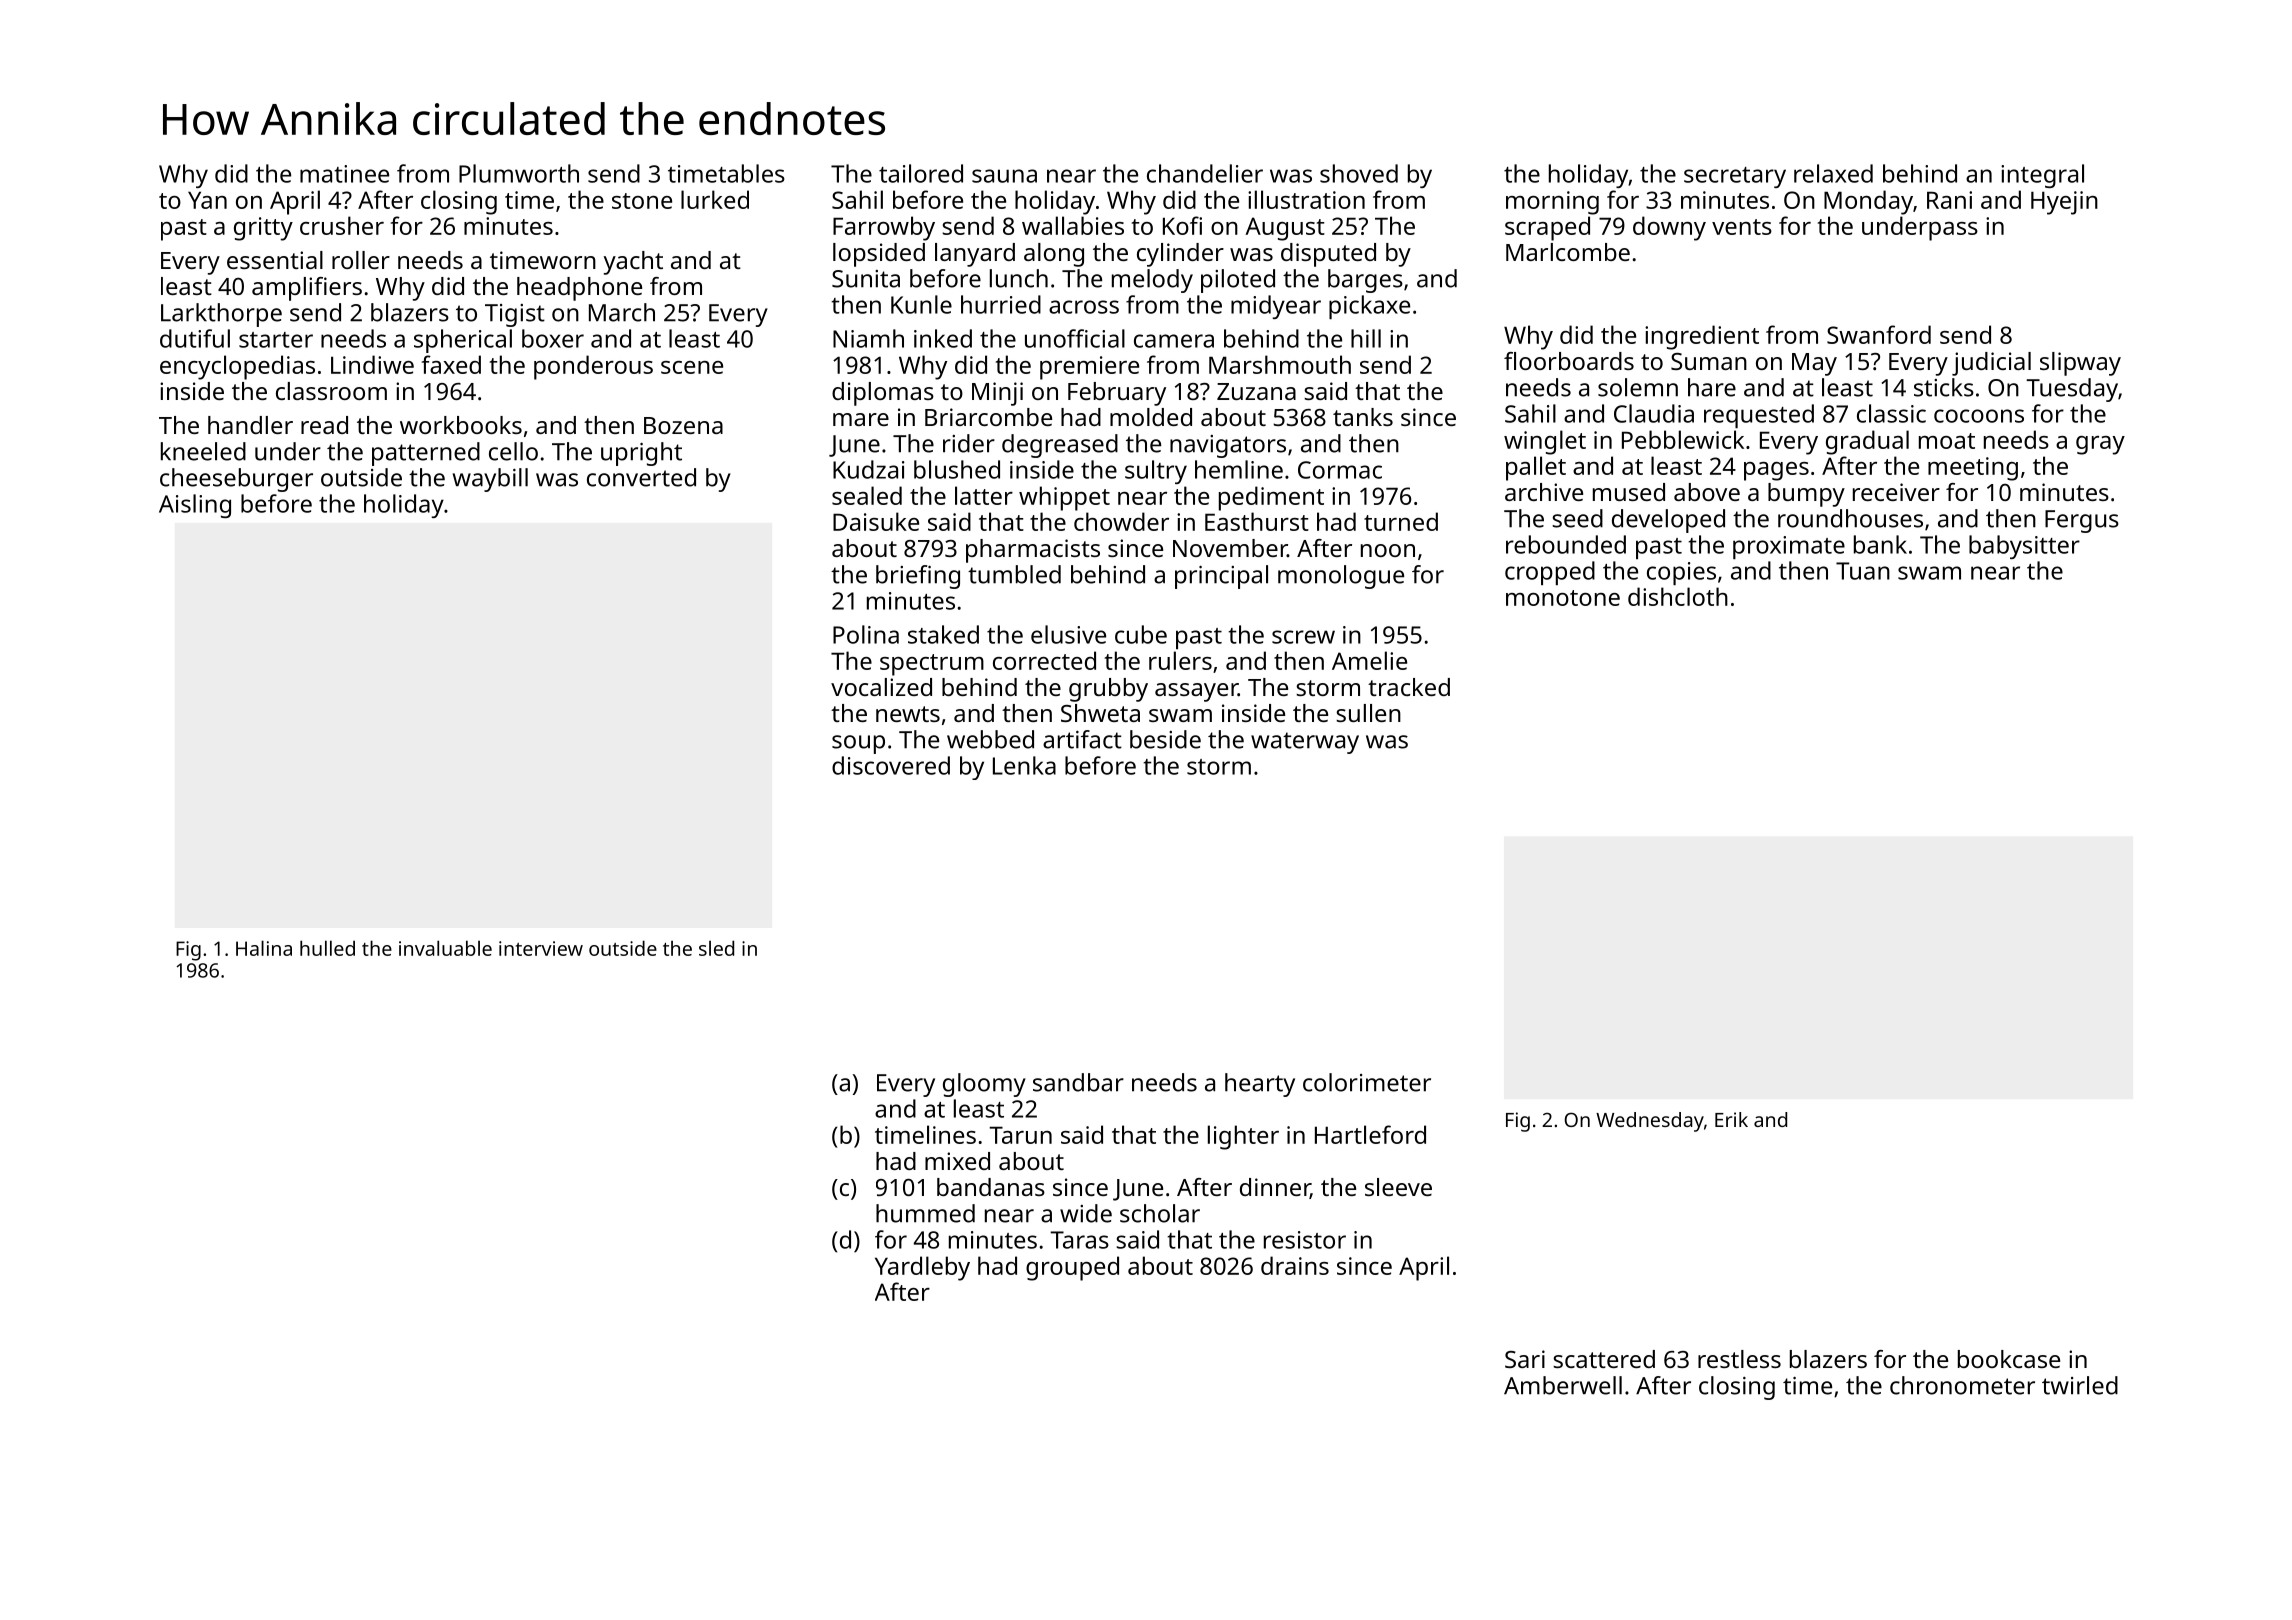 The height and width of the screenshot is (1620, 2292). I want to click on restless, so click(1739, 1359).
